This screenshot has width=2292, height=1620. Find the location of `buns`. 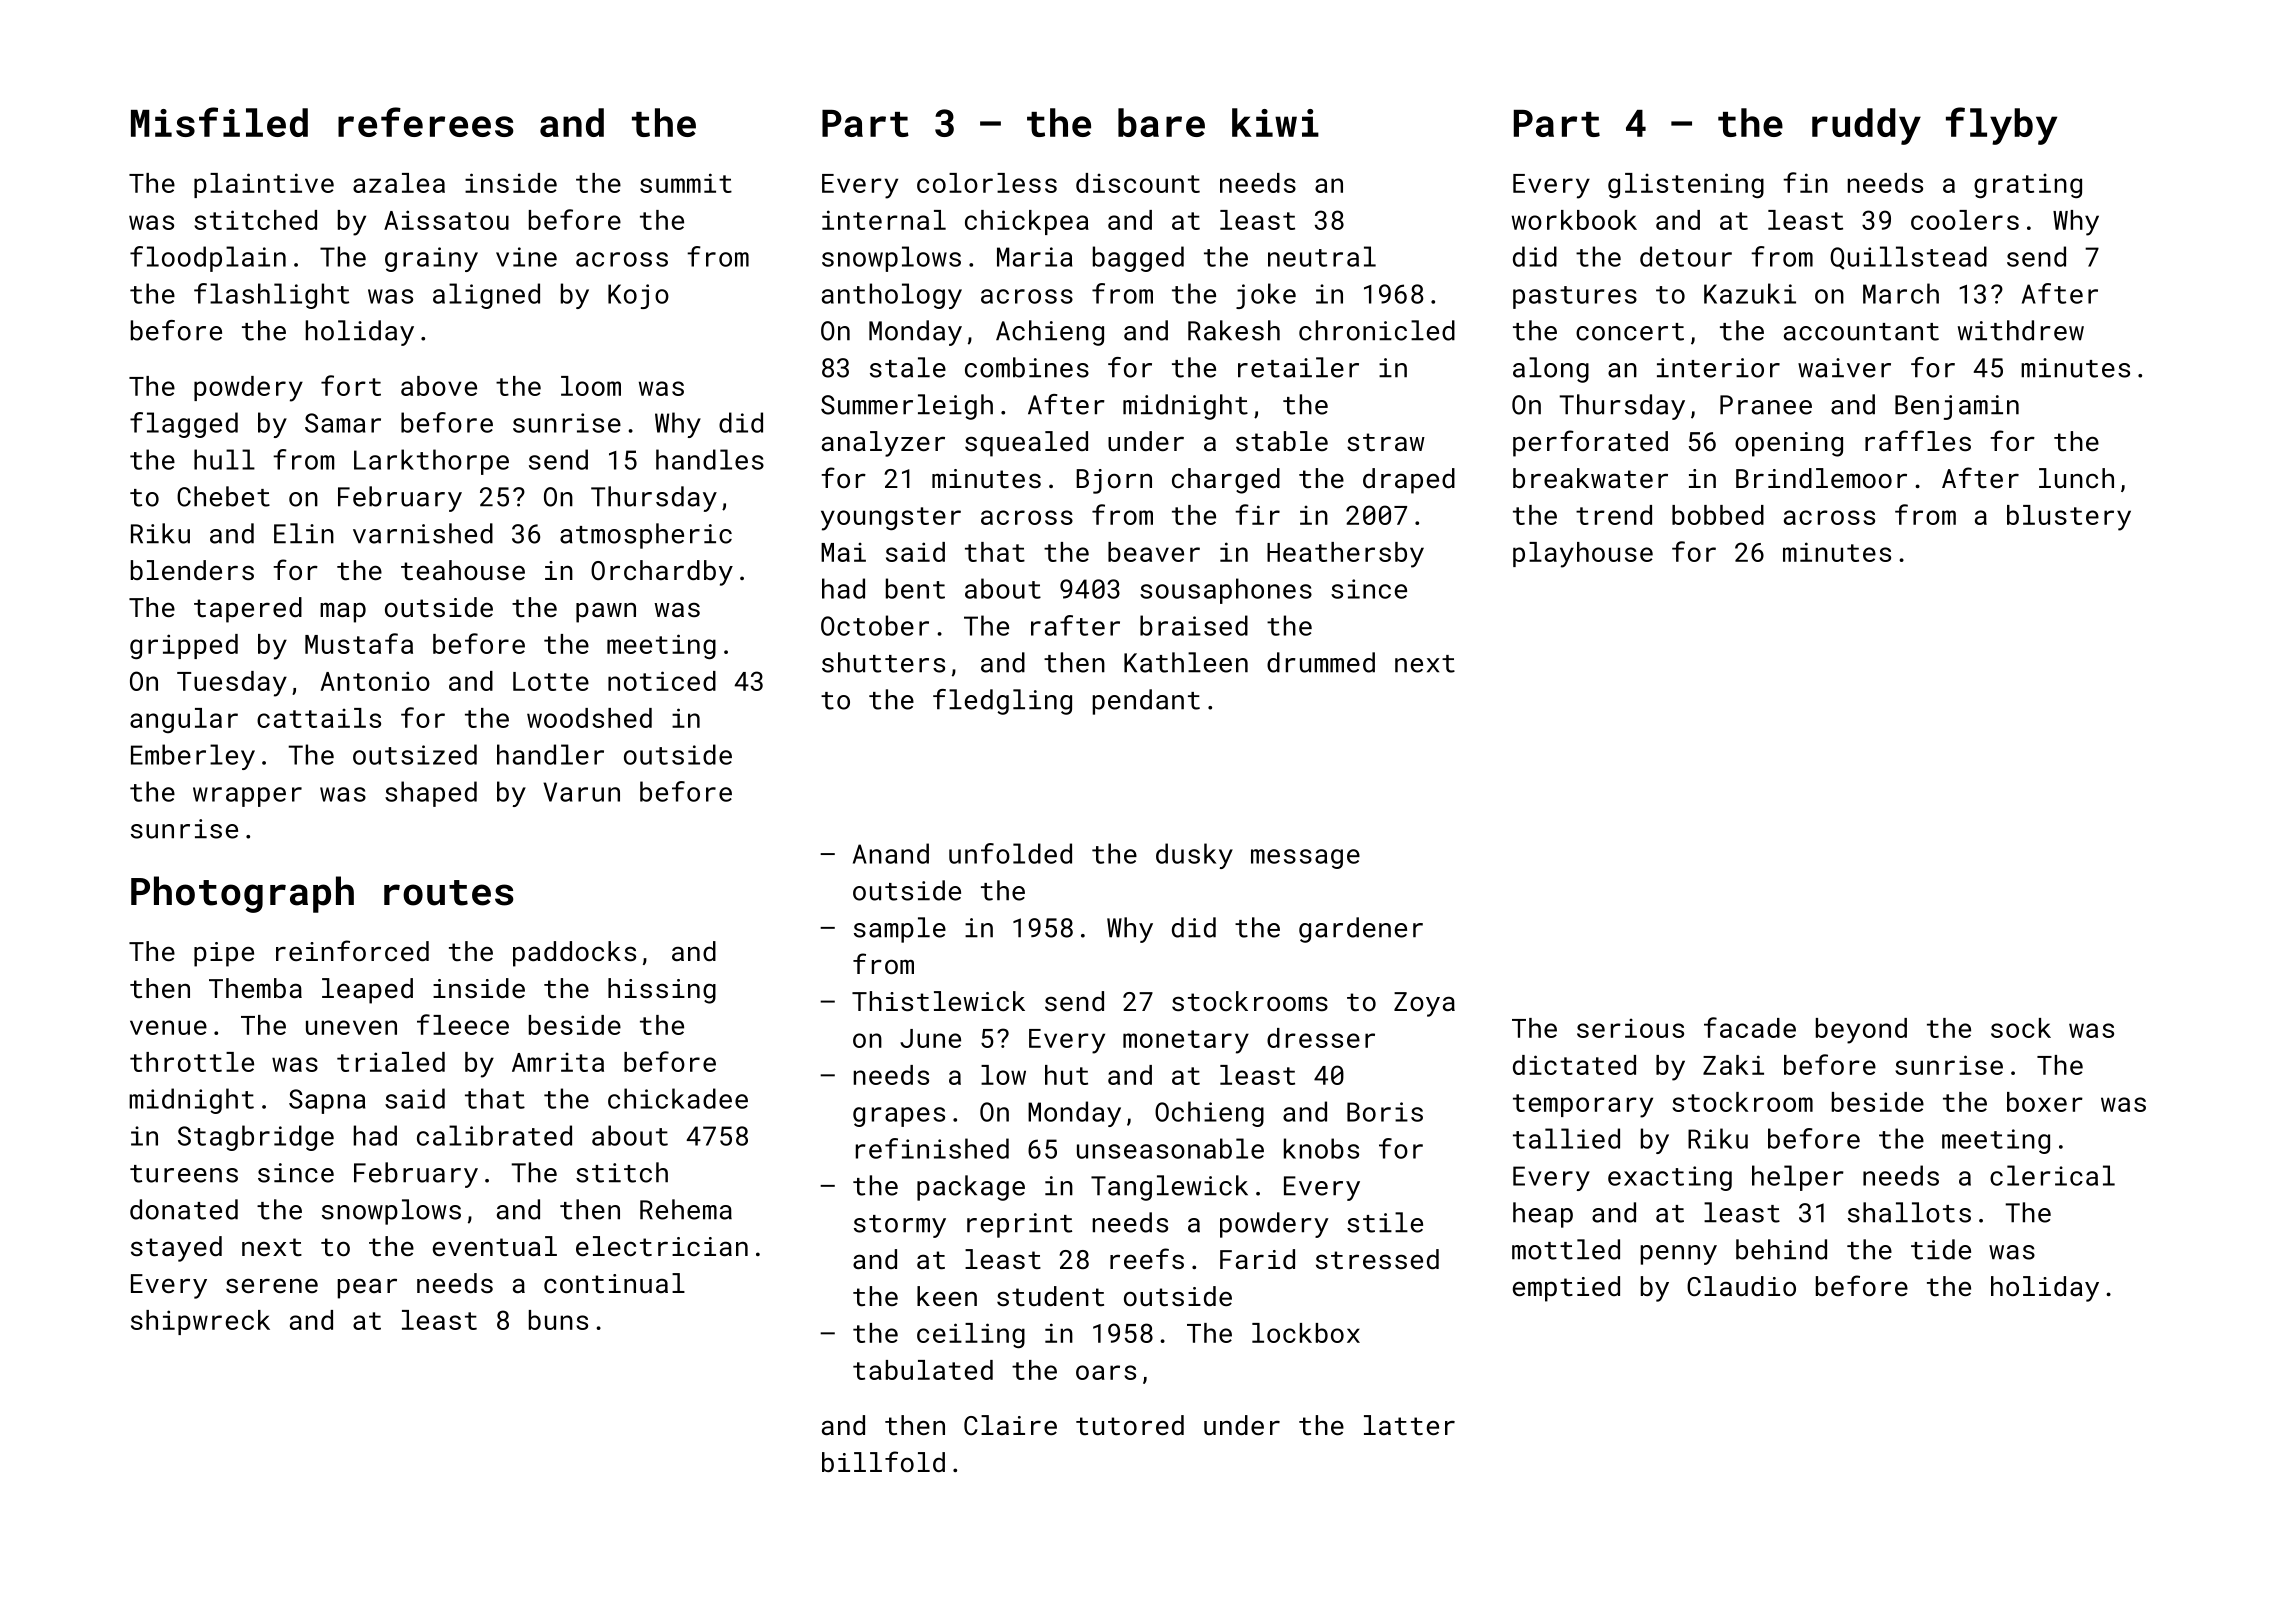

buns is located at coordinates (558, 1320).
